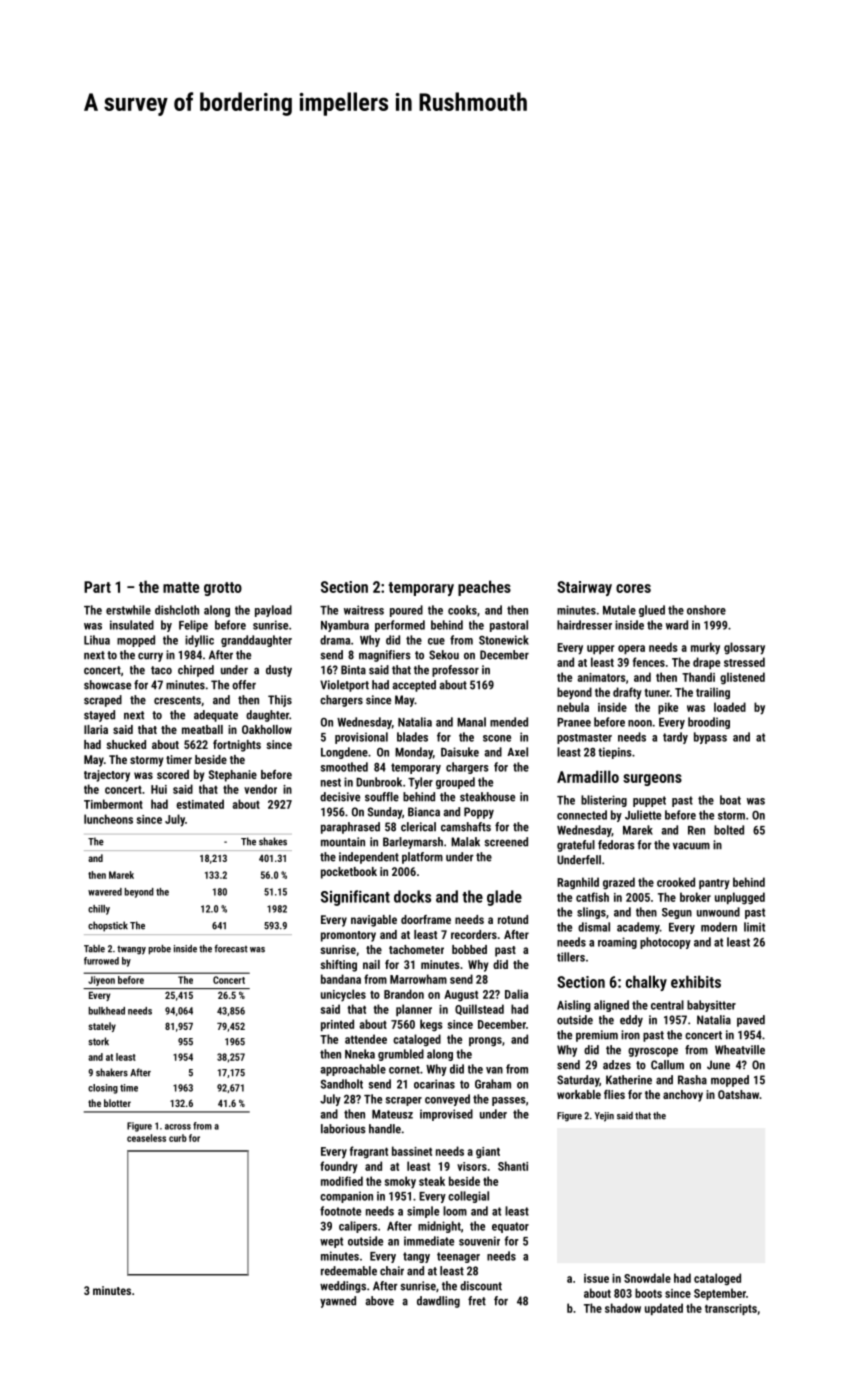 The height and width of the screenshot is (1400, 849). What do you see at coordinates (652, 611) in the screenshot?
I see `glued` at bounding box center [652, 611].
